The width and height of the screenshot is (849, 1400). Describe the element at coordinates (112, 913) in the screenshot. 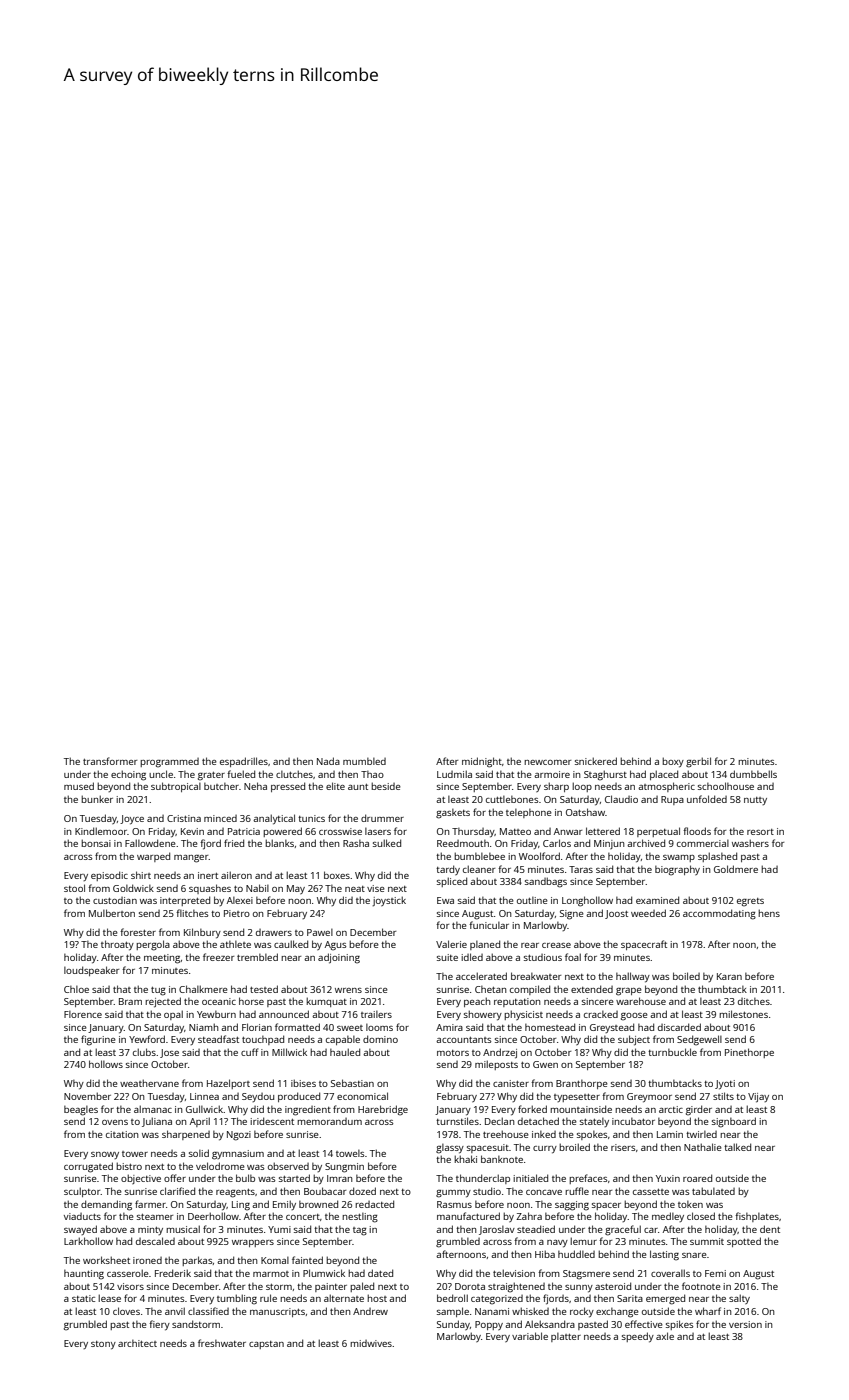

I see `Mulberton` at that location.
